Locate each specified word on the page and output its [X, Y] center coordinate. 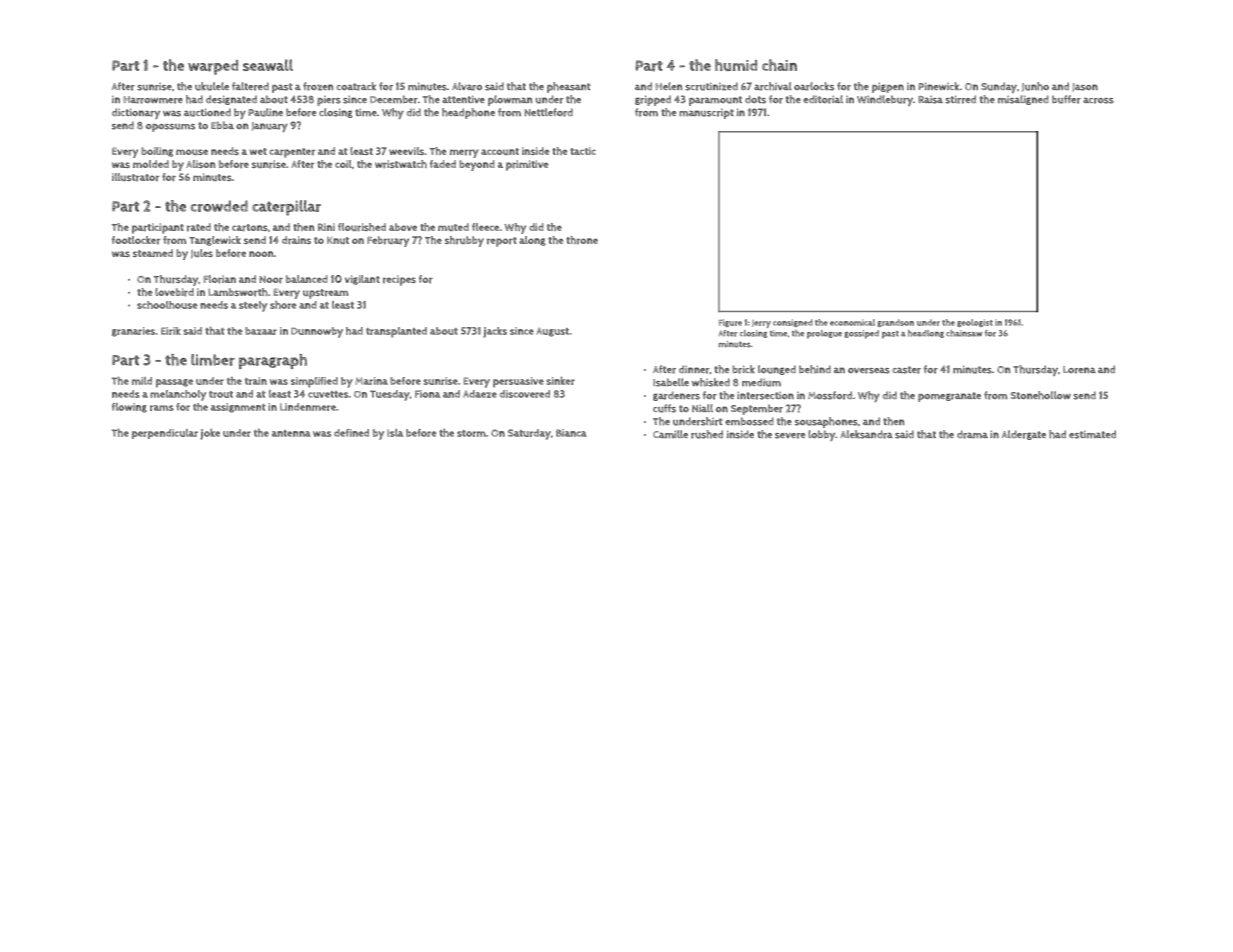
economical [852, 322]
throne [582, 240]
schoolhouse [167, 305]
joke [210, 434]
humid [736, 65]
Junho [1035, 86]
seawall [268, 65]
